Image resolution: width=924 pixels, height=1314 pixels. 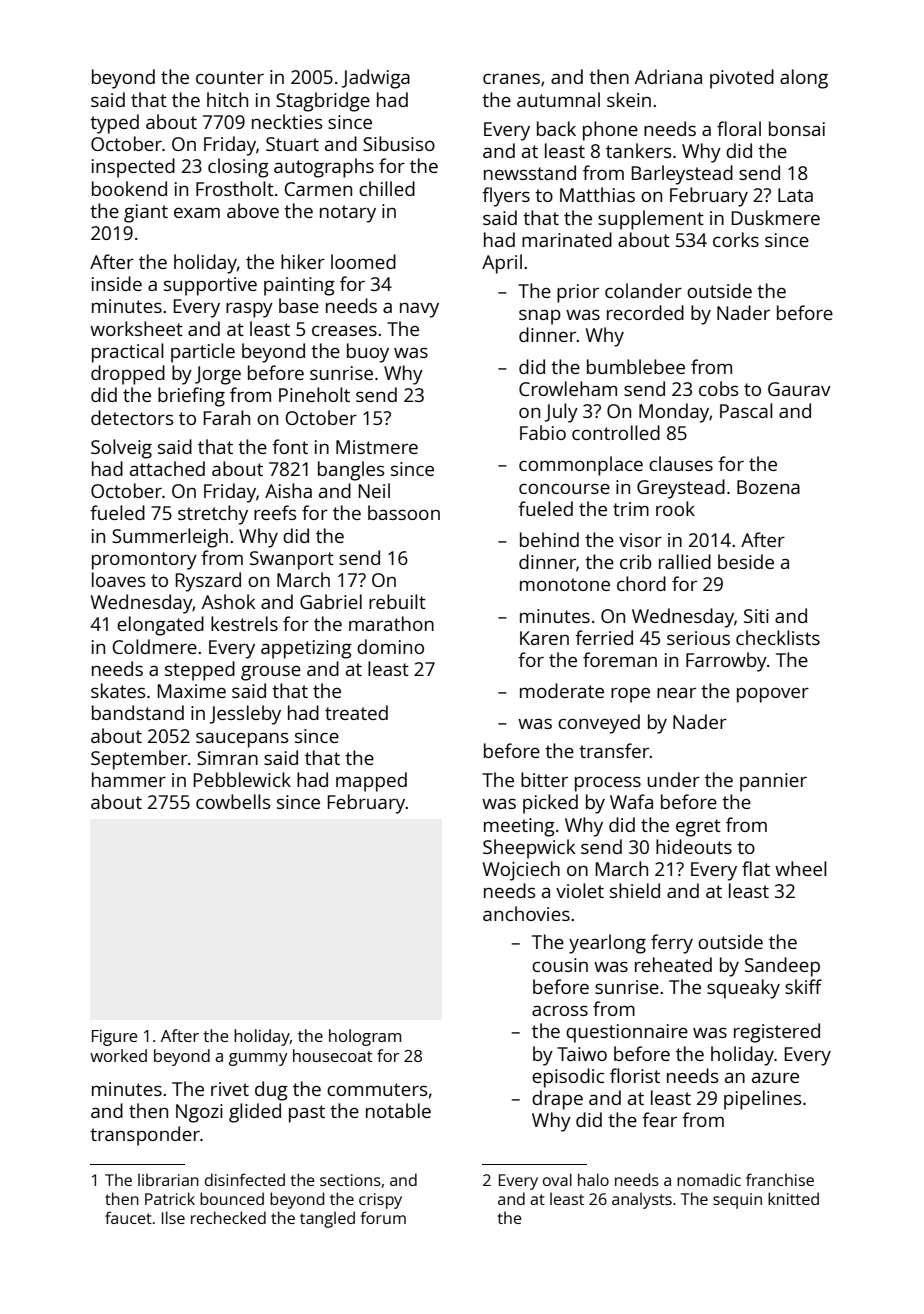 I want to click on drape, so click(x=557, y=1100).
